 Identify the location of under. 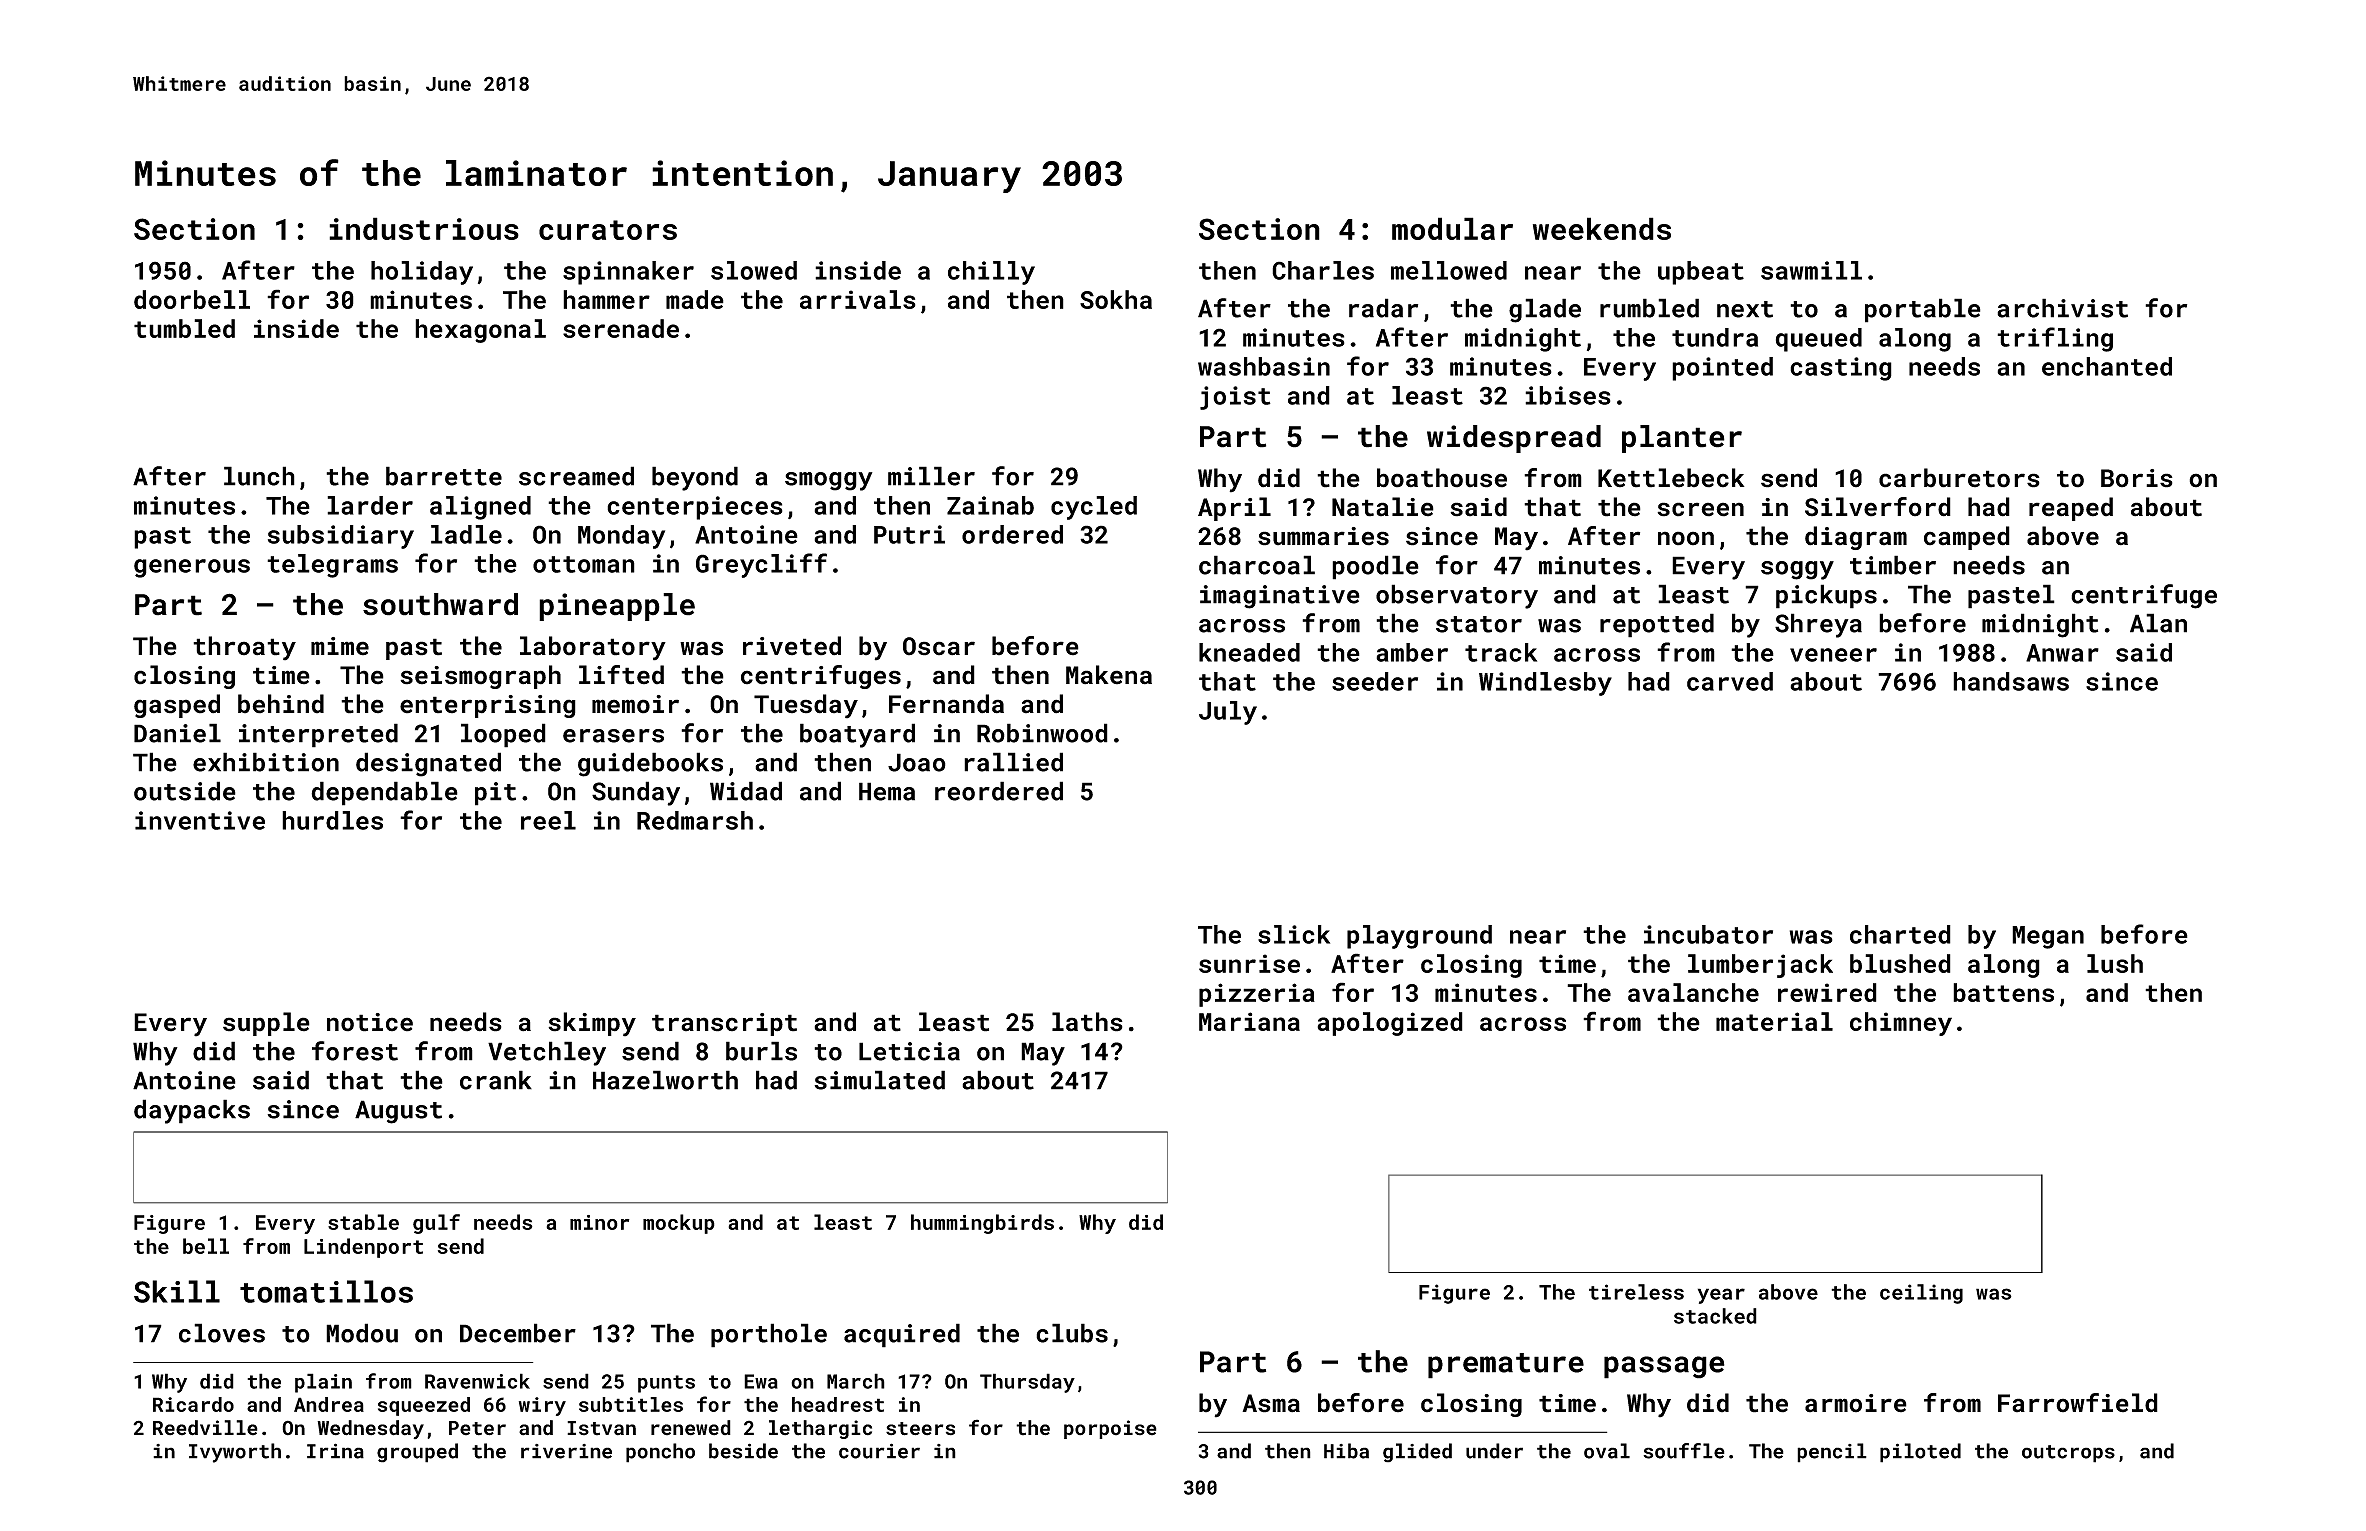
(1494, 1451).
